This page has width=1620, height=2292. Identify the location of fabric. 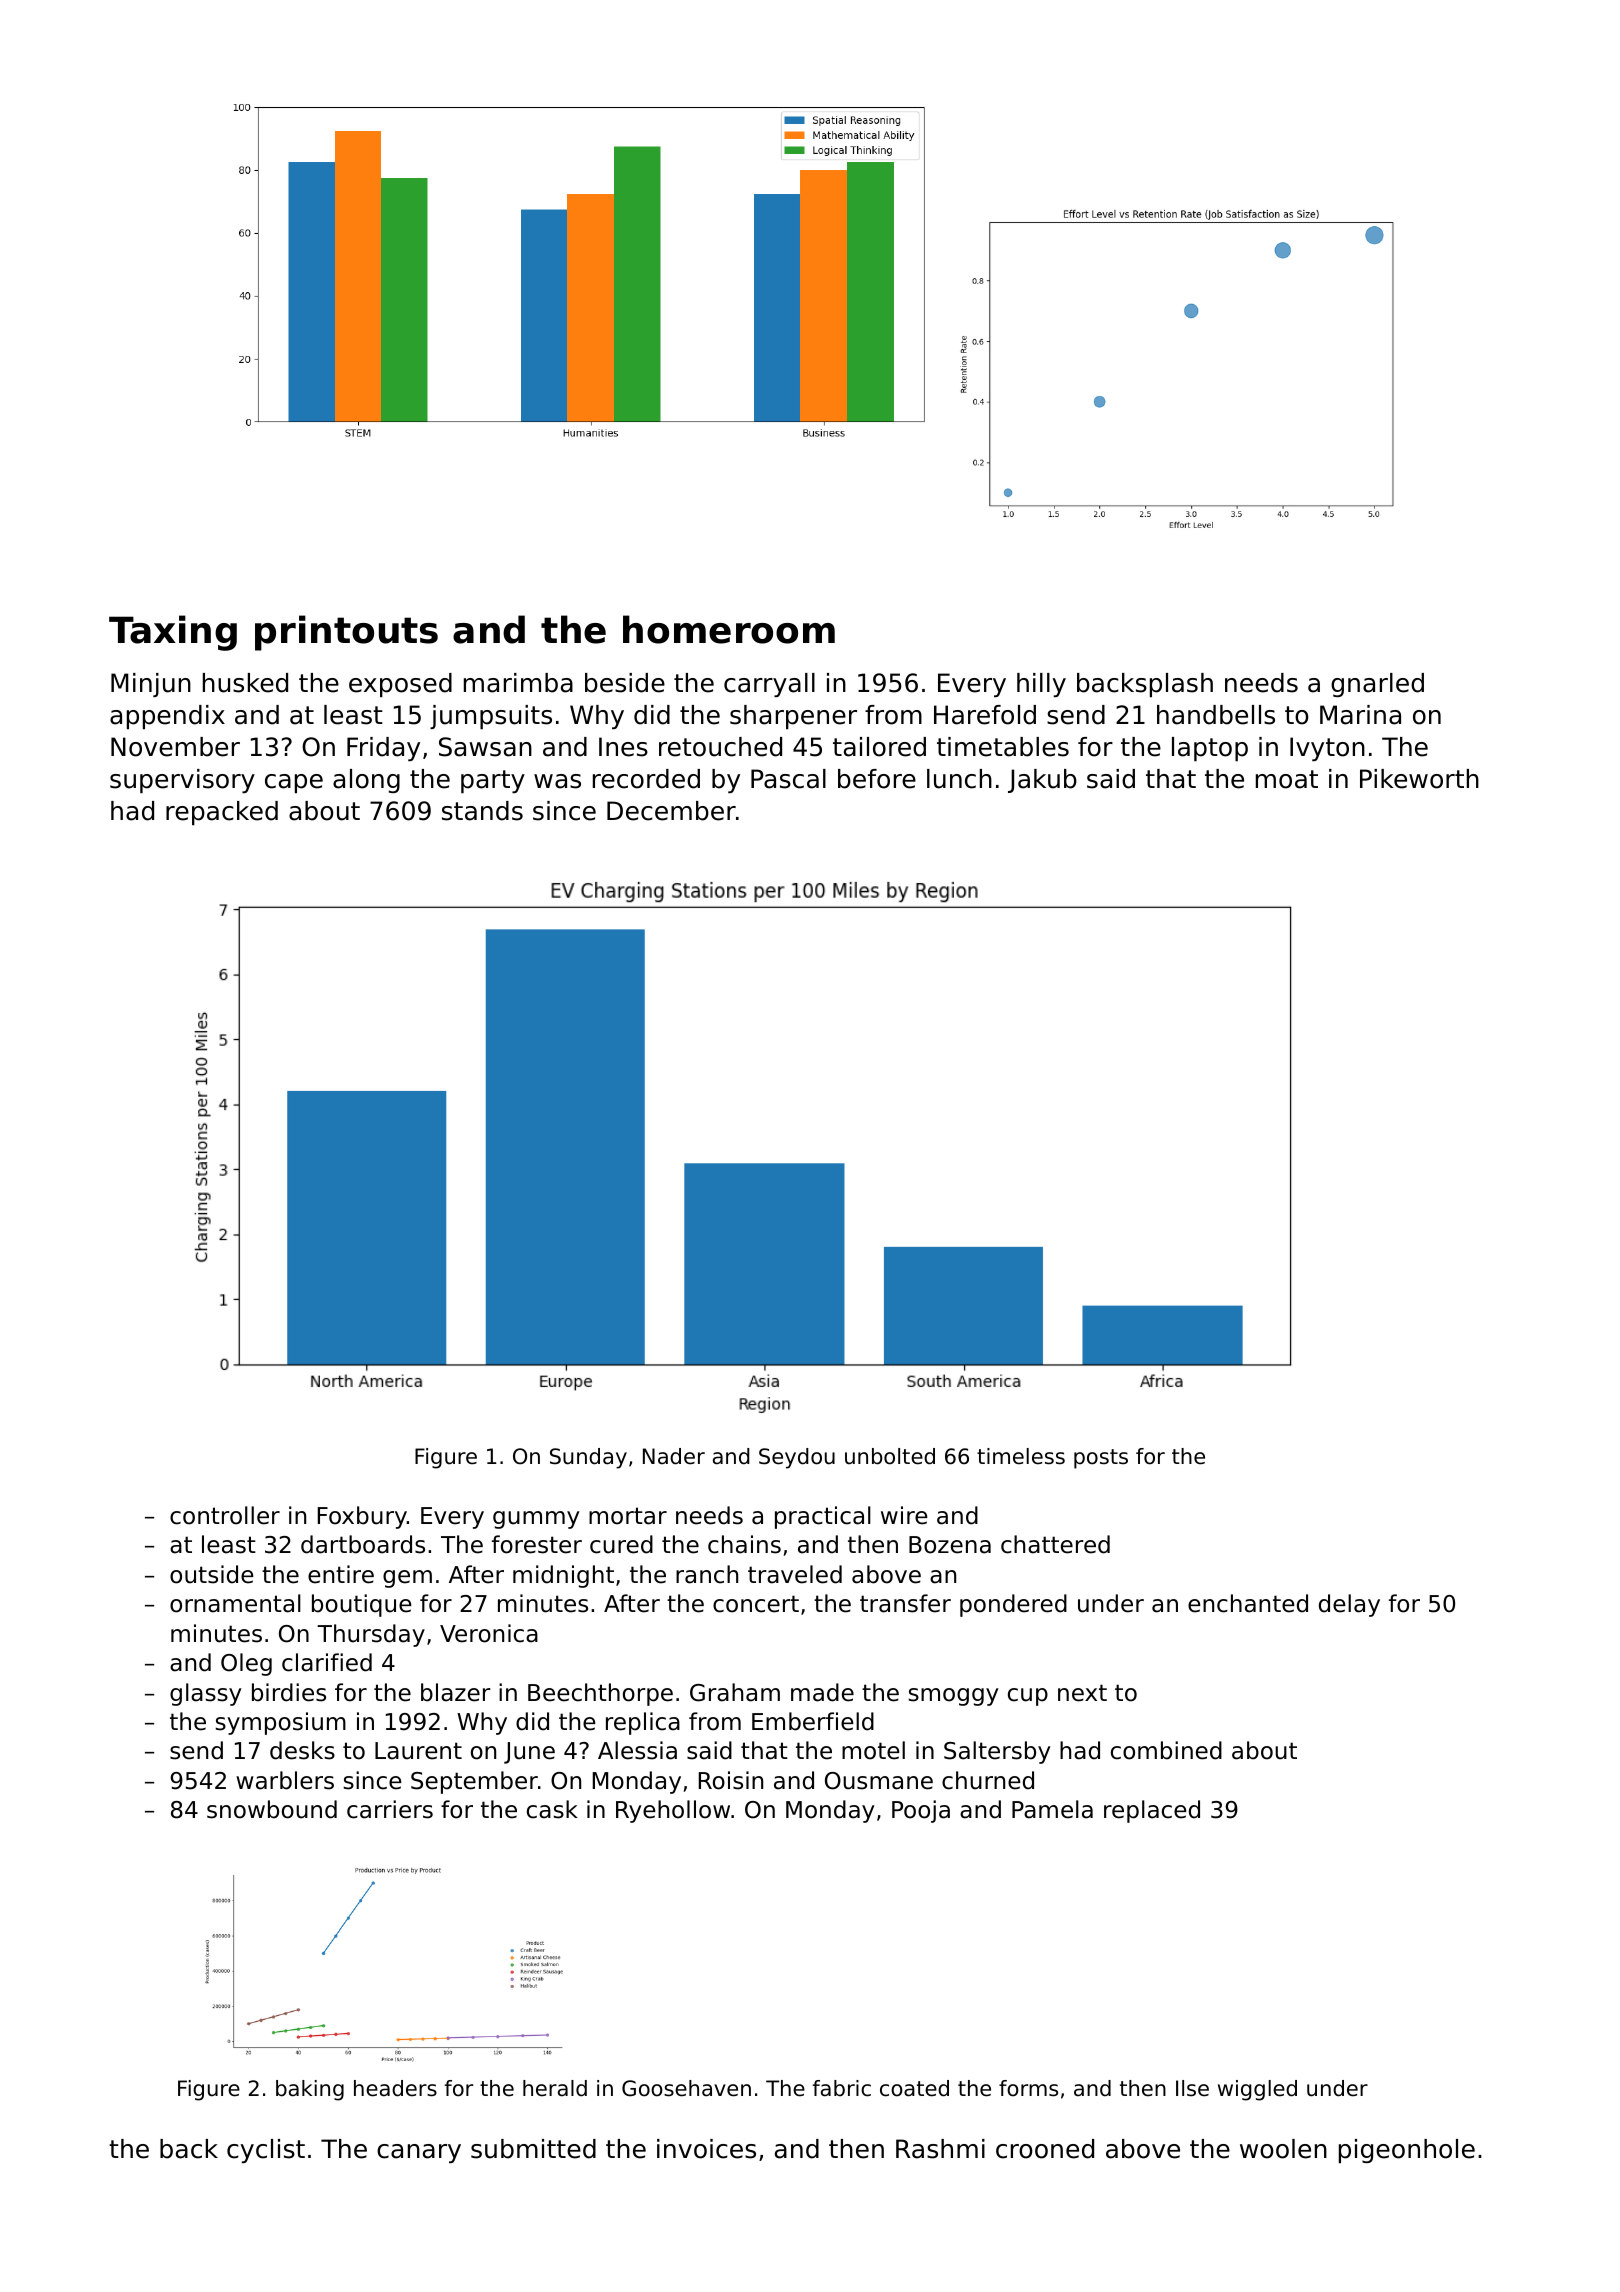
(842, 2088).
